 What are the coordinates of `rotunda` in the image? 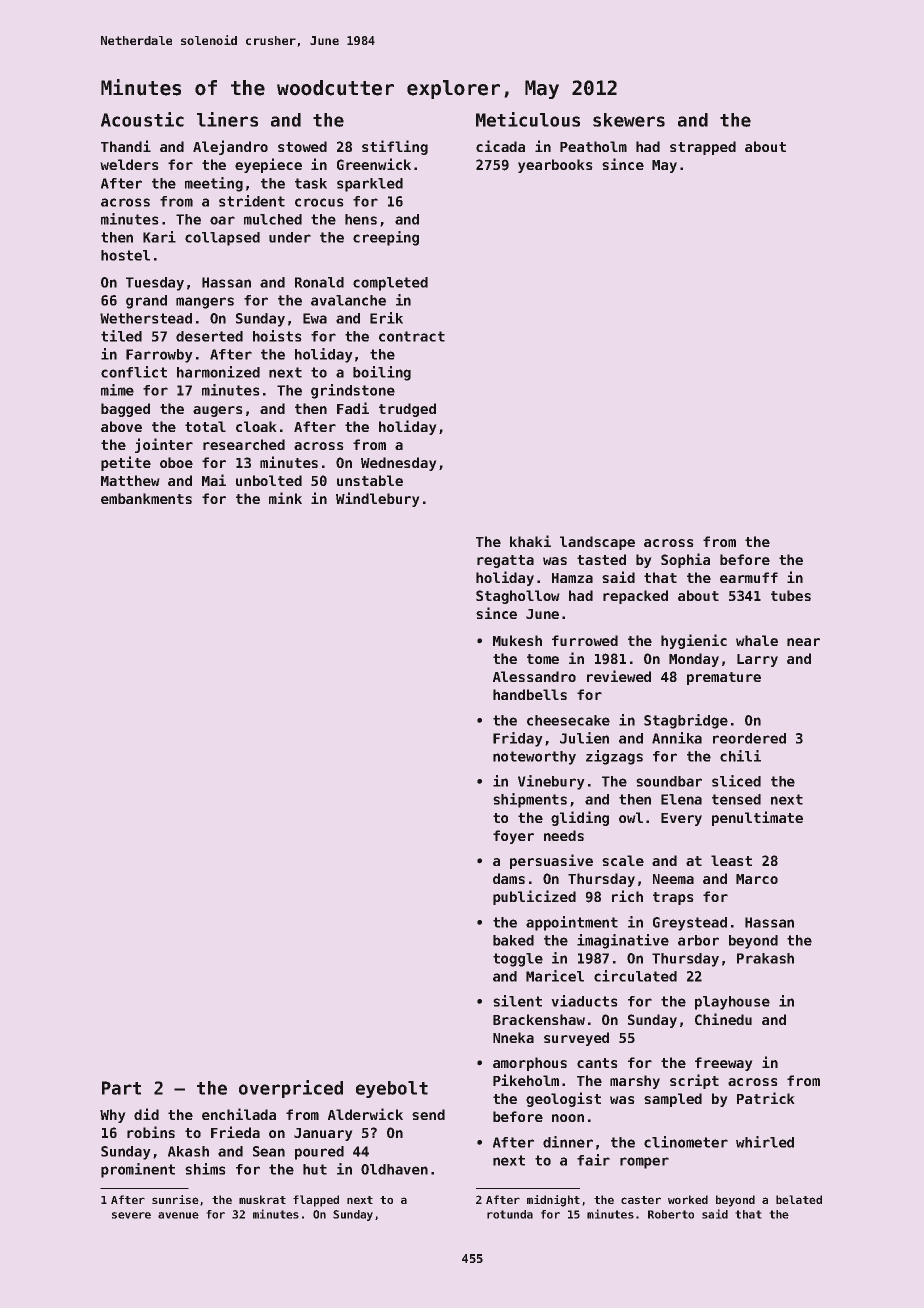 It's located at (510, 1214).
